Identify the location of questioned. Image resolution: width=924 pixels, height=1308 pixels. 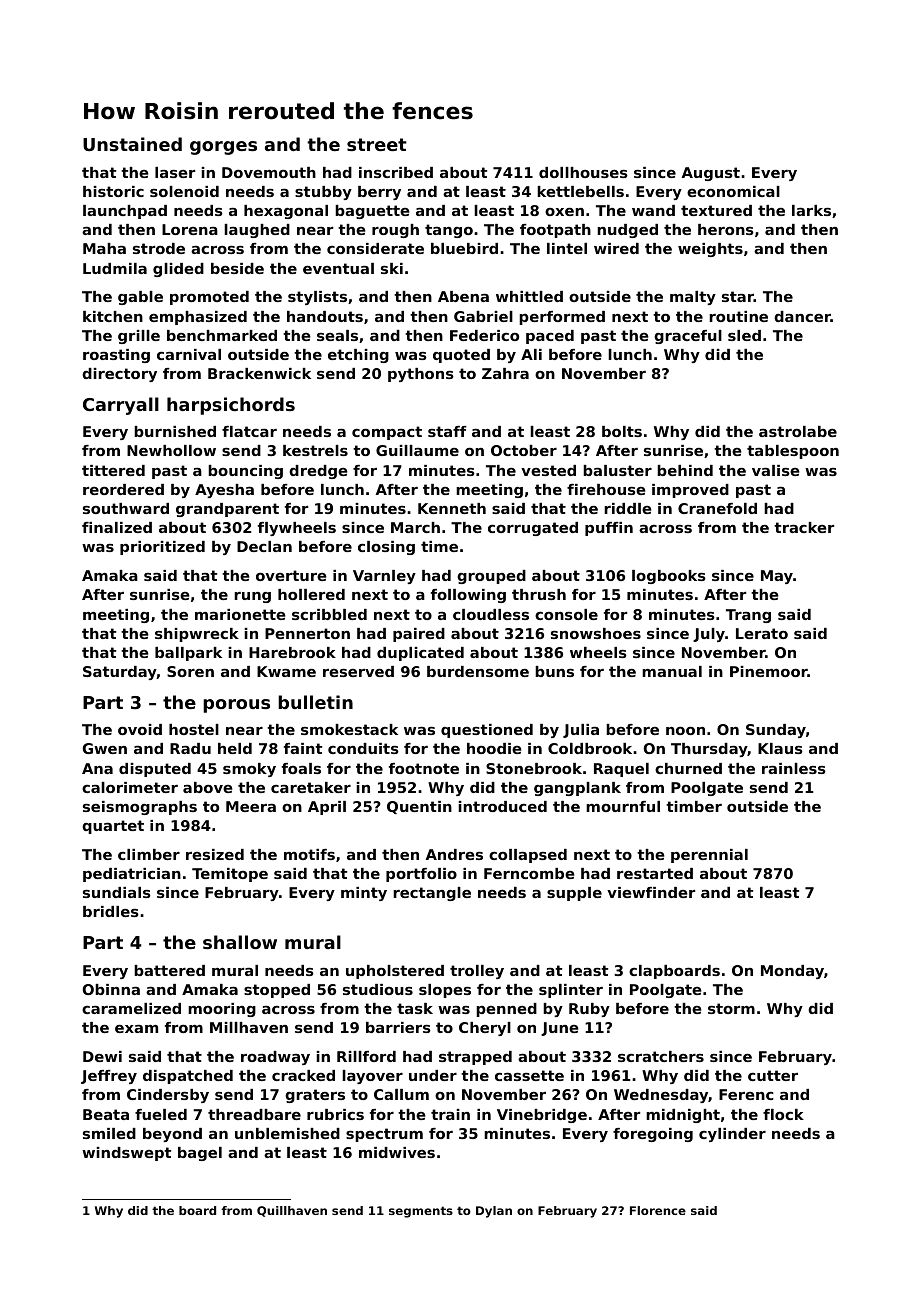
(487, 731).
